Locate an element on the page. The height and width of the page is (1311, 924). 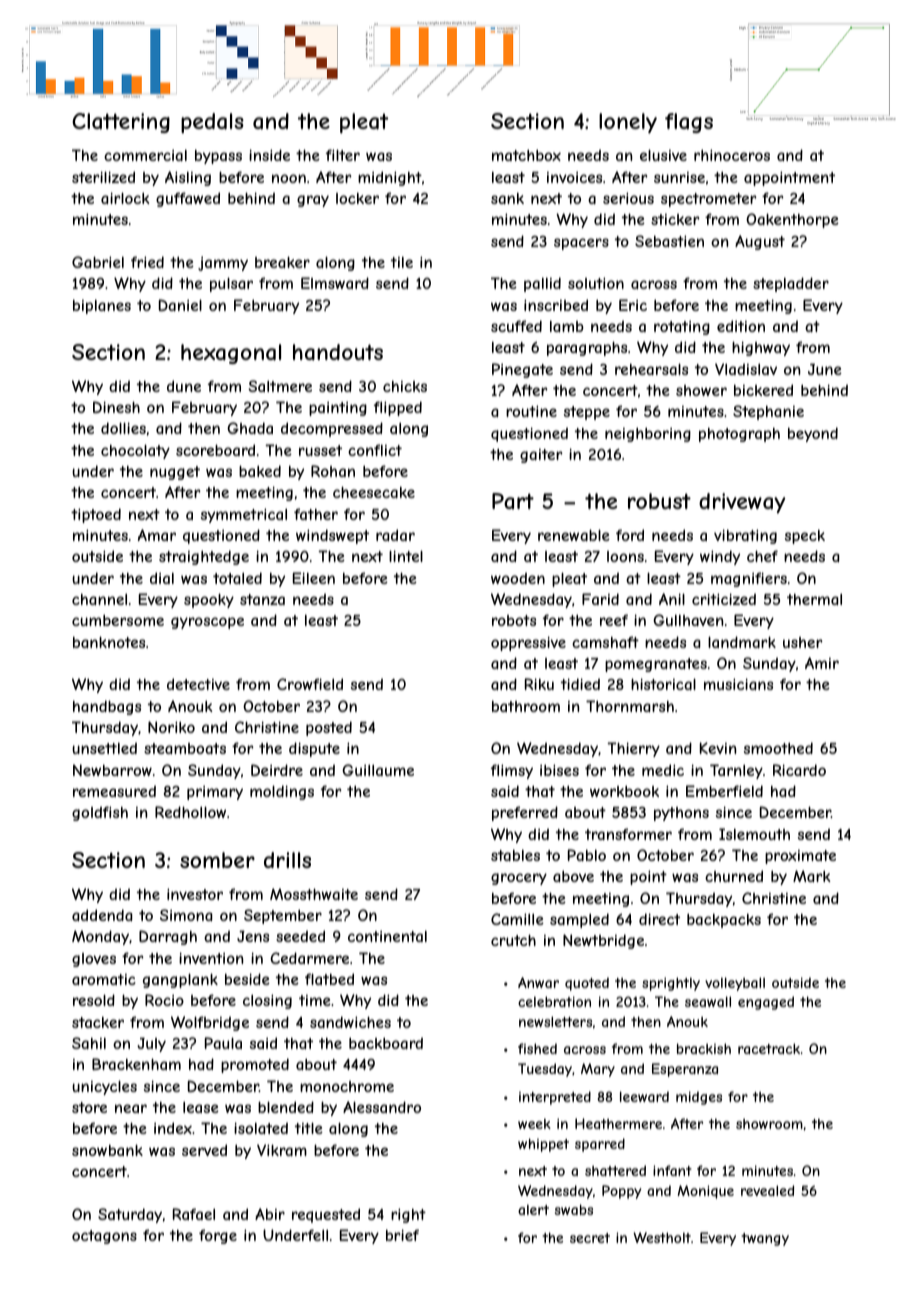
racetrack is located at coordinates (769, 1048).
